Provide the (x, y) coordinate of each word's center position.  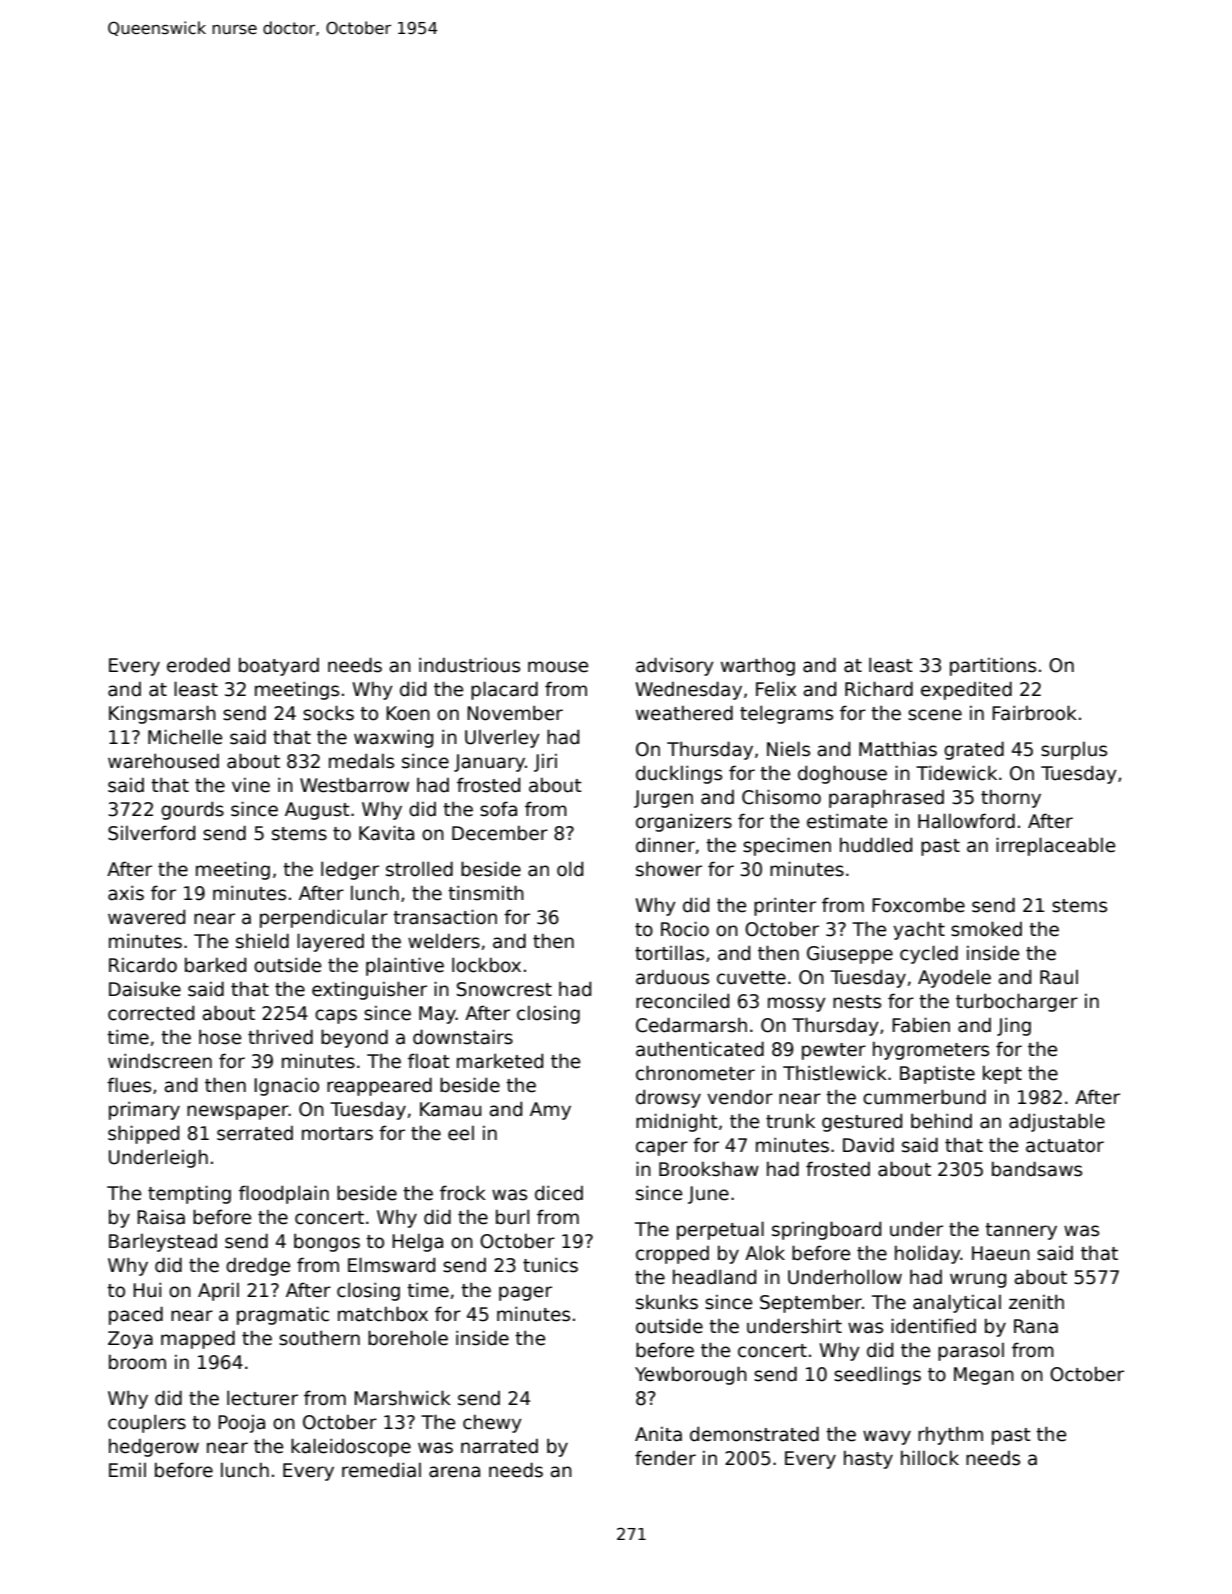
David (868, 1145)
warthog (758, 667)
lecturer (262, 1398)
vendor (740, 1097)
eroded (198, 665)
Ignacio (286, 1086)
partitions (993, 666)
